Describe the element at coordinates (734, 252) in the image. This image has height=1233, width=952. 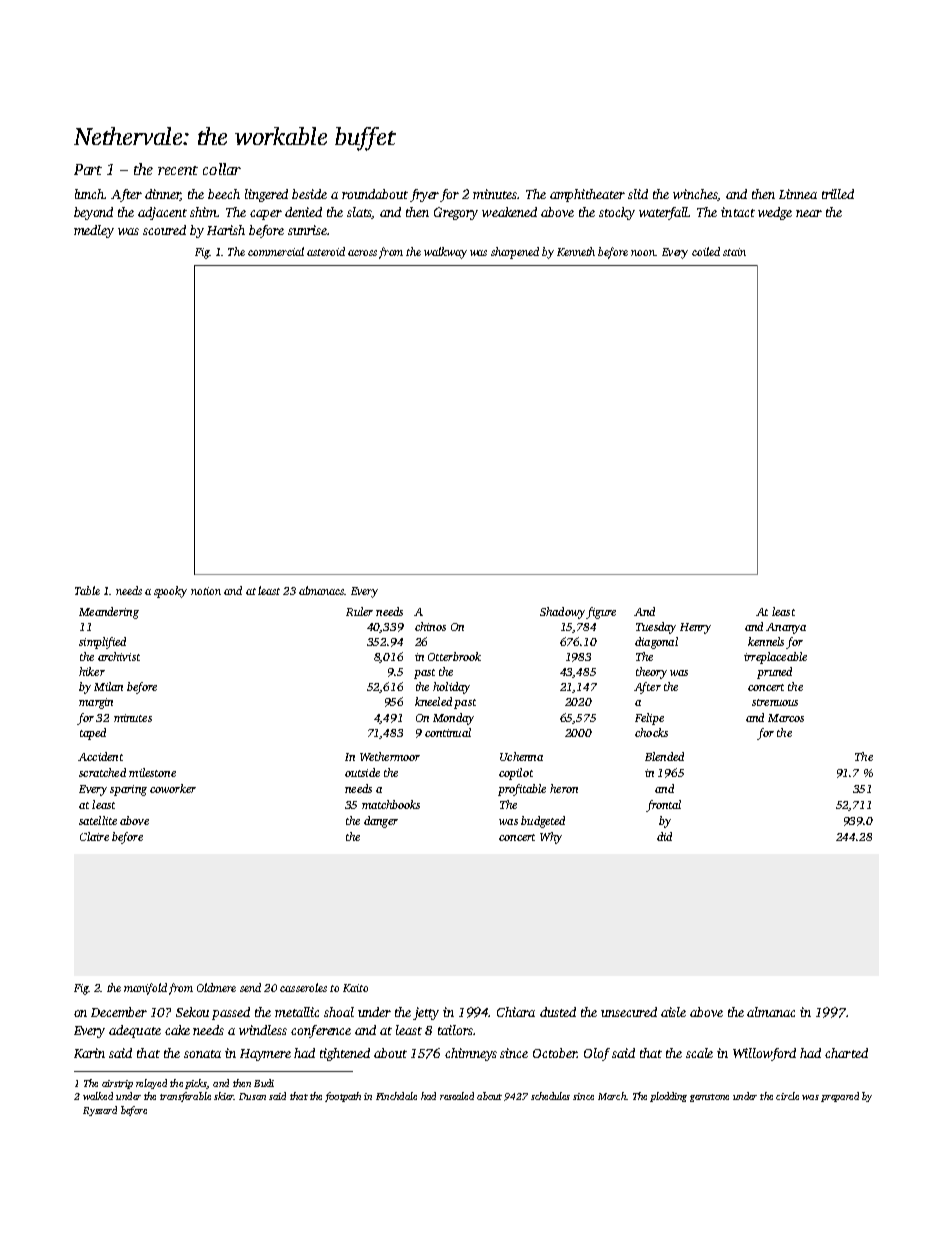
I see `stain` at that location.
